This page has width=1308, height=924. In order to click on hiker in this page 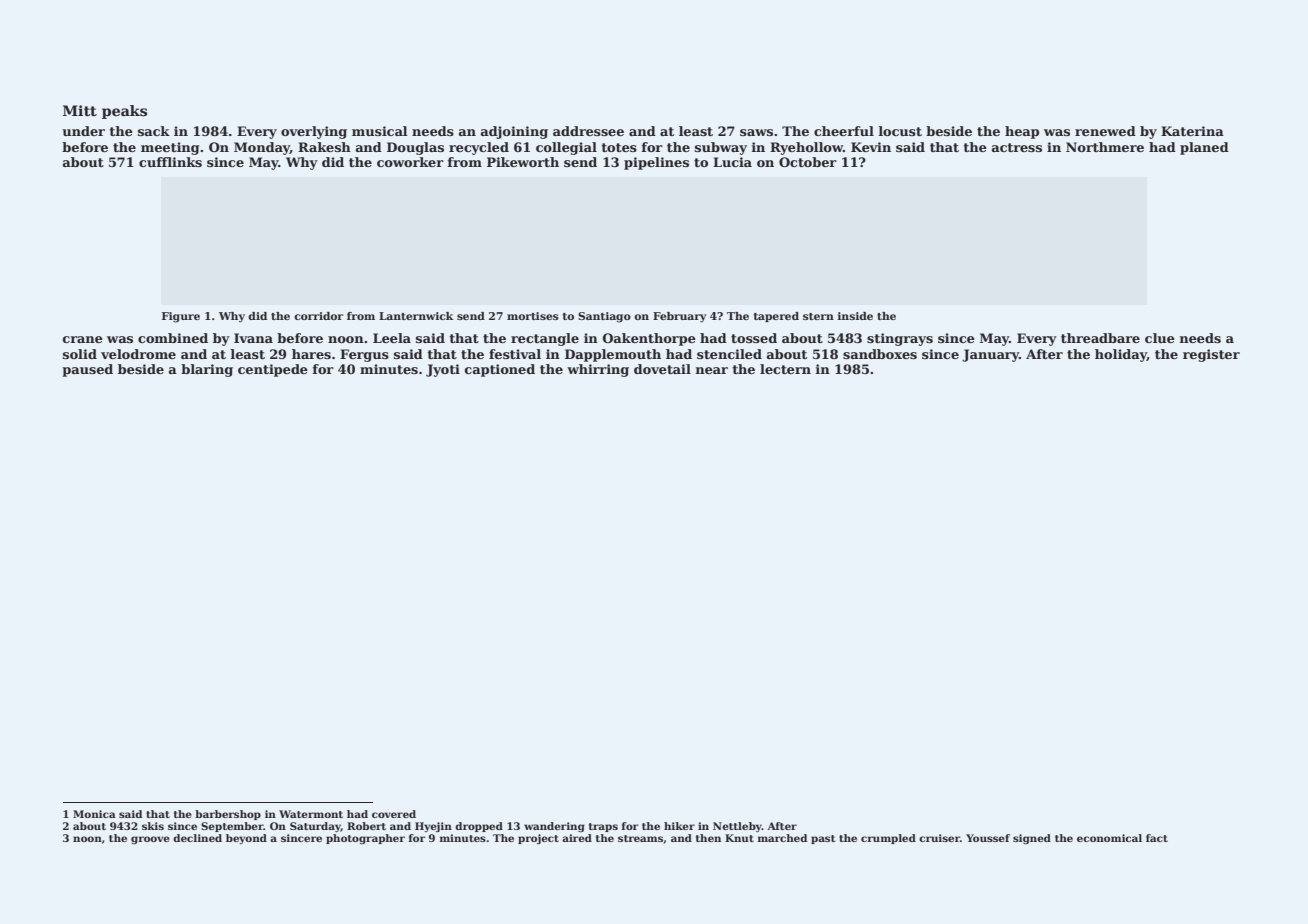, I will do `click(679, 826)`.
